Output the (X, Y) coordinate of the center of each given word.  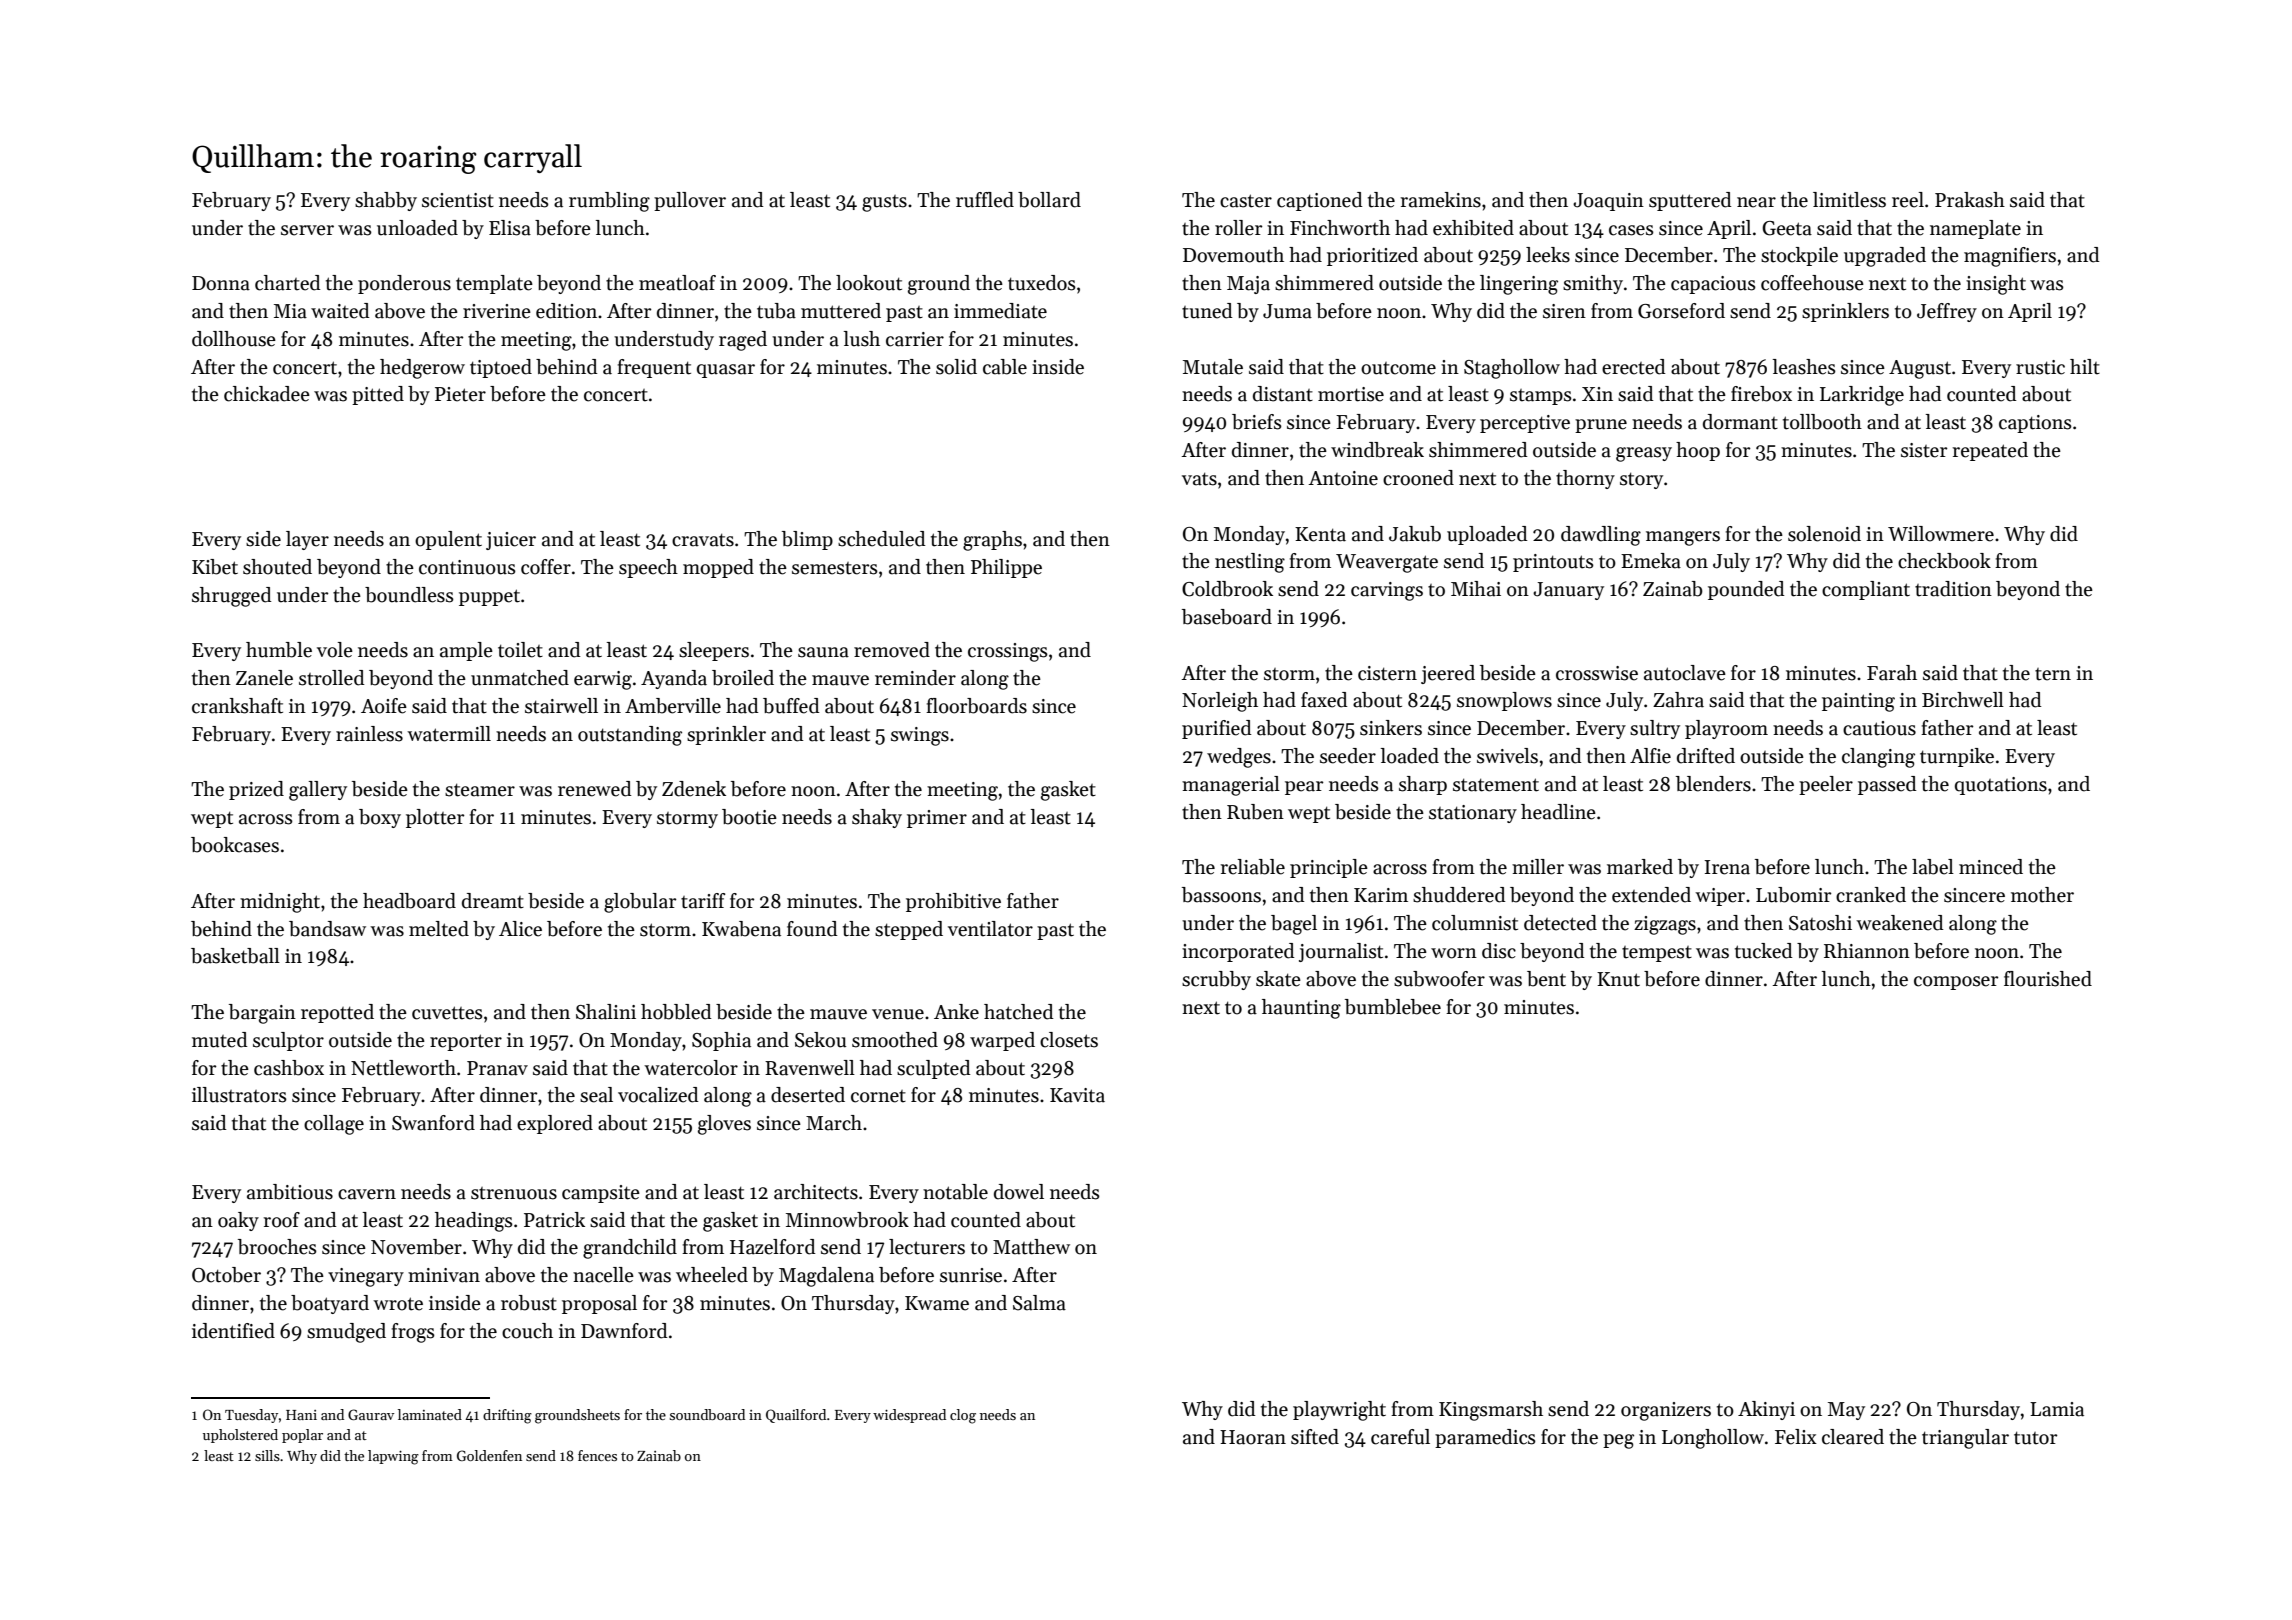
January (1568, 591)
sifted (1315, 1437)
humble (279, 650)
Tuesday (251, 1416)
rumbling (609, 202)
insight (1996, 285)
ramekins (1441, 200)
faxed (1324, 700)
